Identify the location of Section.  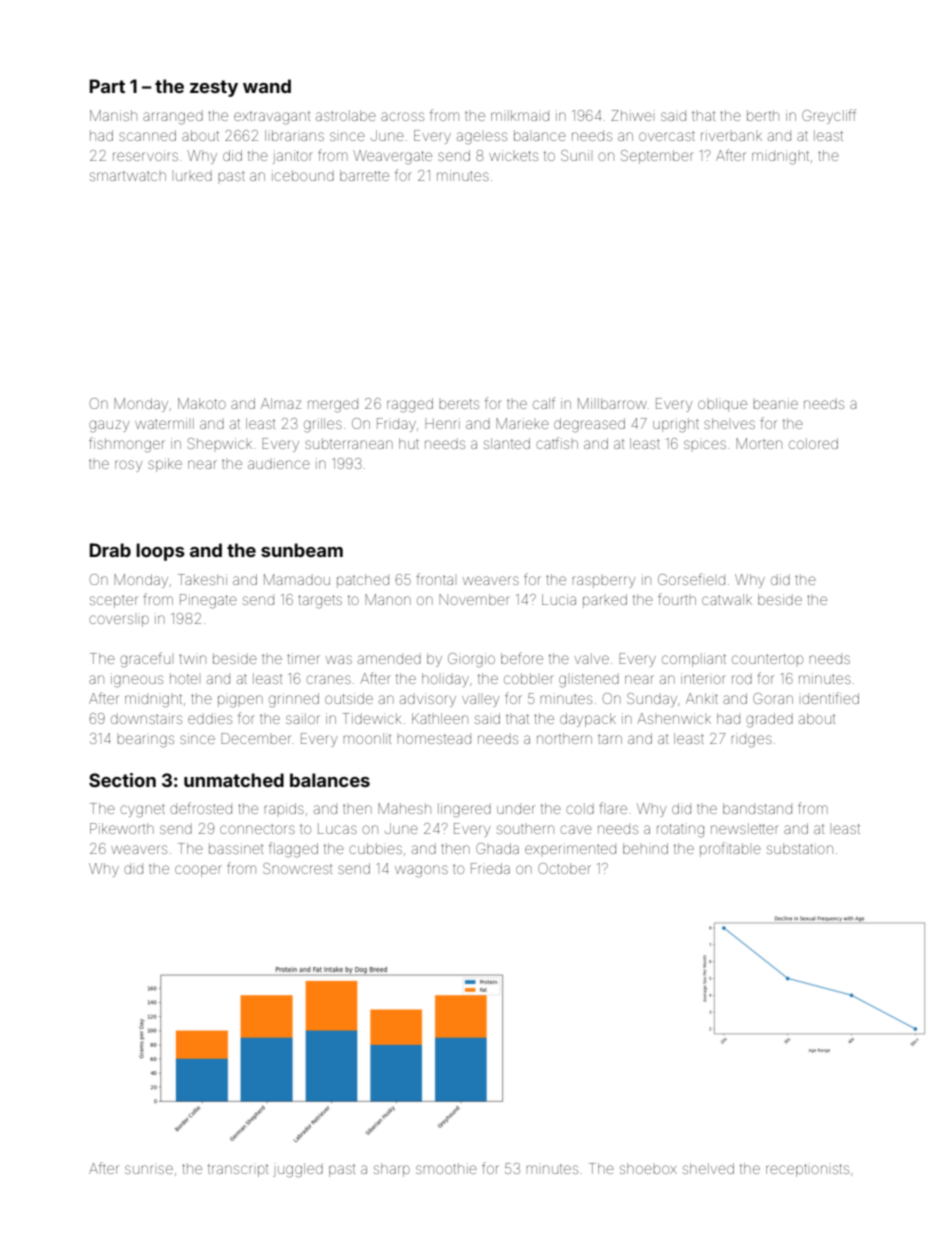
(122, 780).
